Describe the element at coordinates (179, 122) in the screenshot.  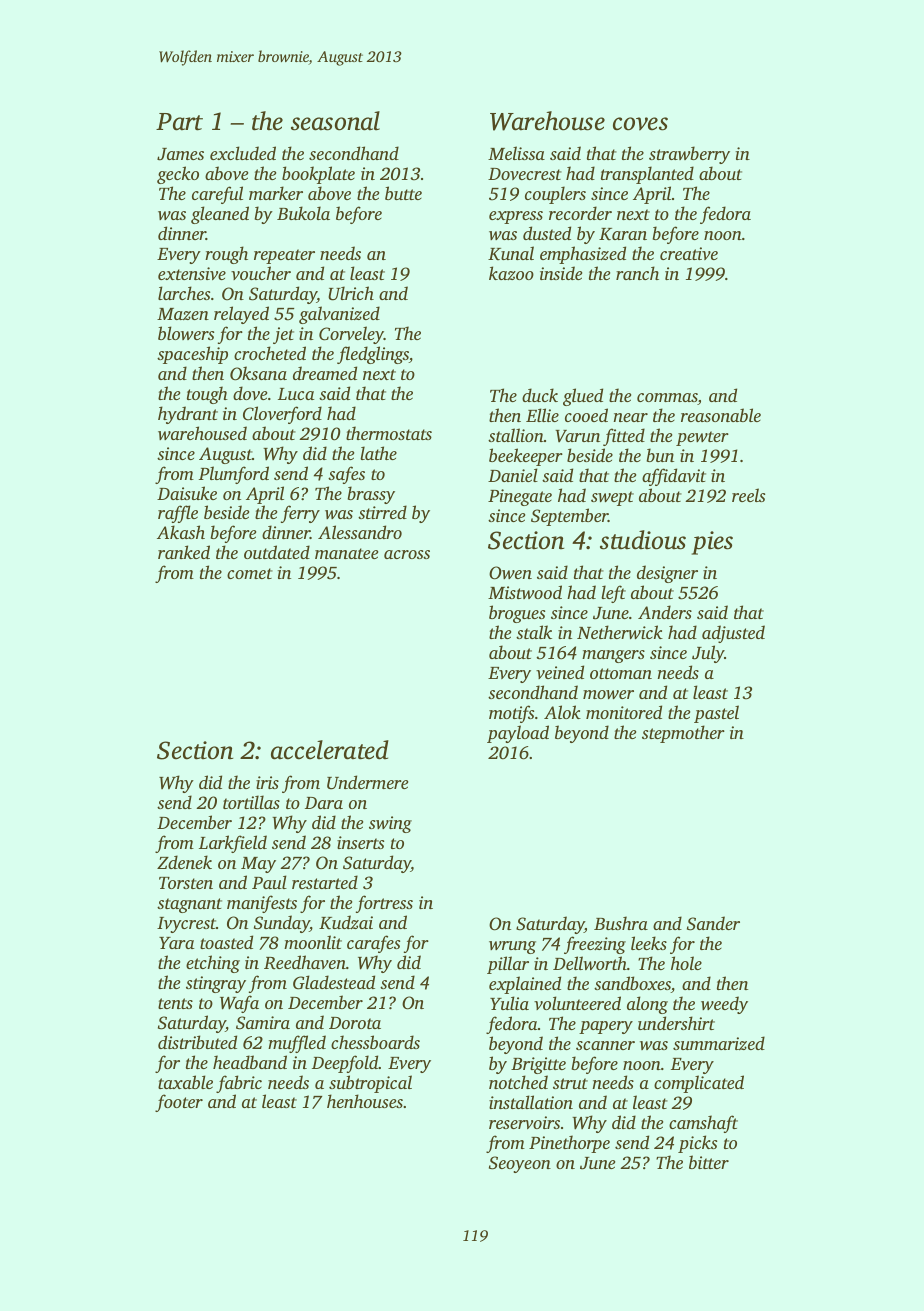
I see `Part` at that location.
